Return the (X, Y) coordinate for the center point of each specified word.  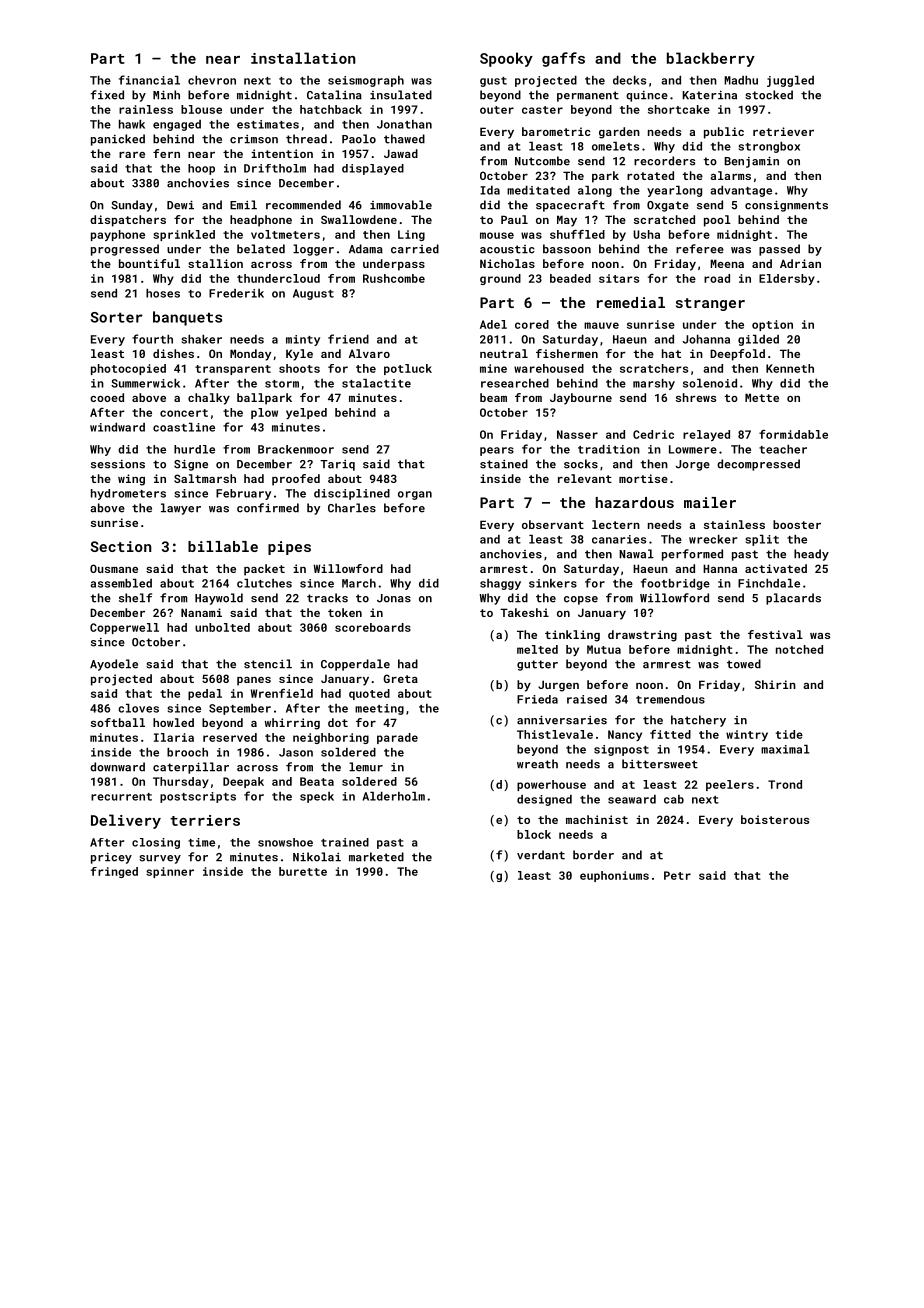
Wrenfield (282, 693)
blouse (201, 109)
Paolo (359, 139)
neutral (504, 353)
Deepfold (737, 355)
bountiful (149, 263)
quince (647, 96)
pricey (111, 858)
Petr (677, 875)
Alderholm (393, 796)
